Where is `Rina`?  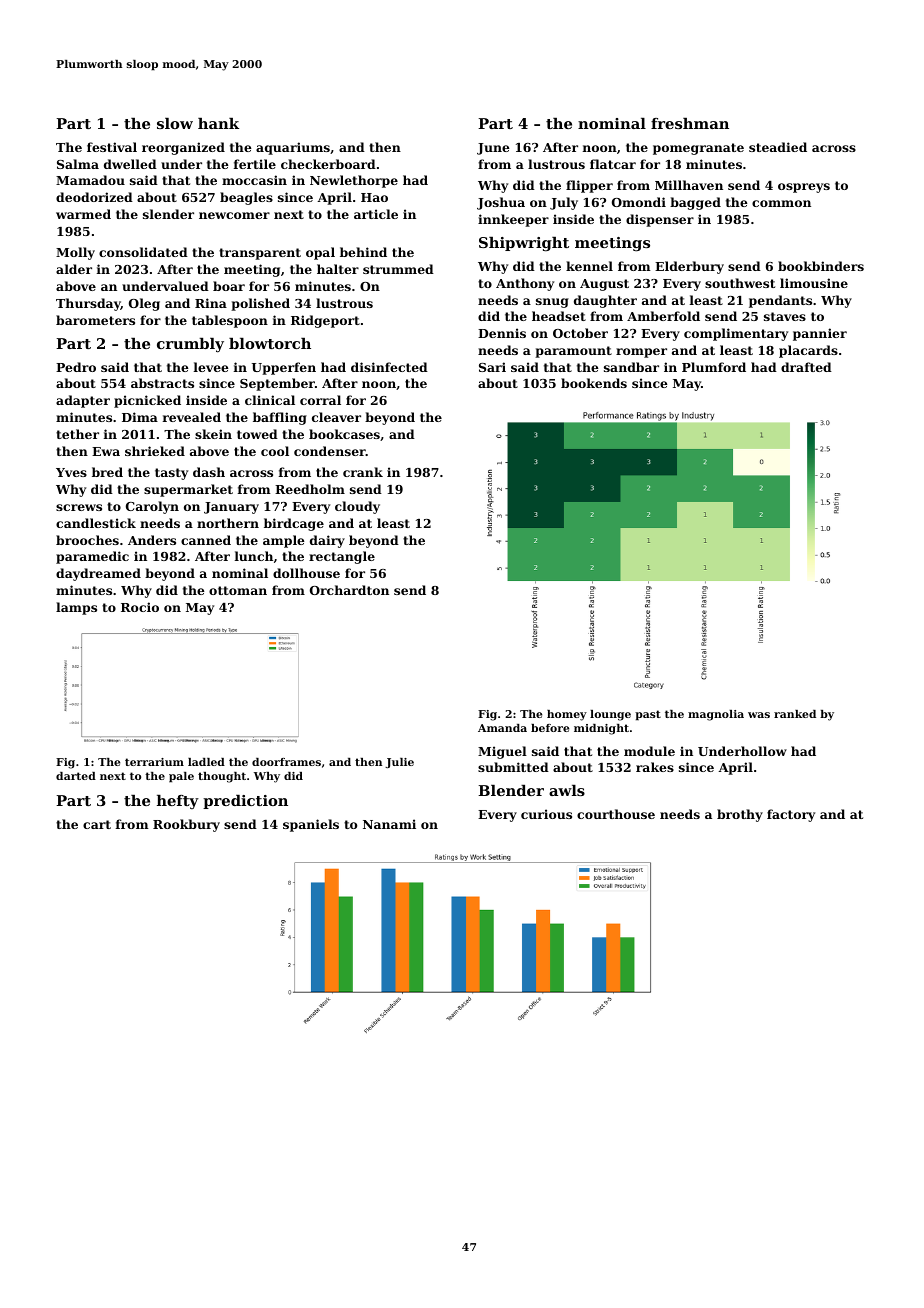
Rina is located at coordinates (211, 303).
